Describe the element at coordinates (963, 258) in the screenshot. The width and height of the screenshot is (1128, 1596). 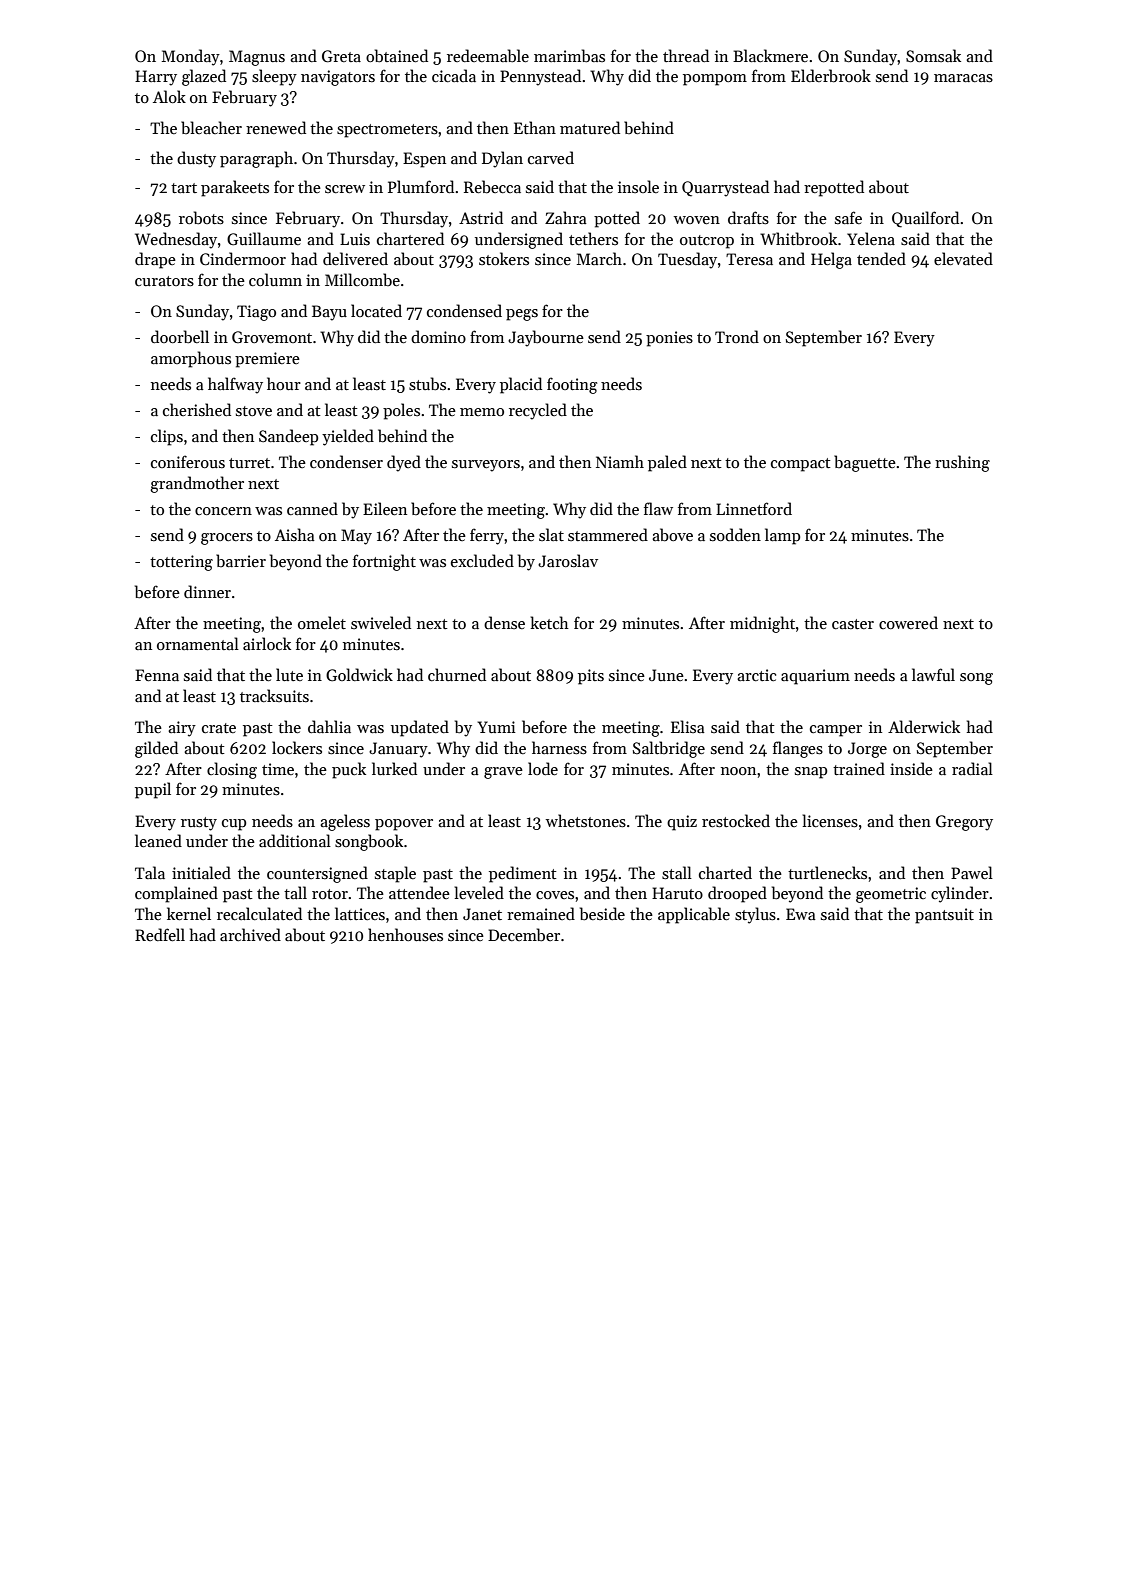
I see `elevated` at that location.
